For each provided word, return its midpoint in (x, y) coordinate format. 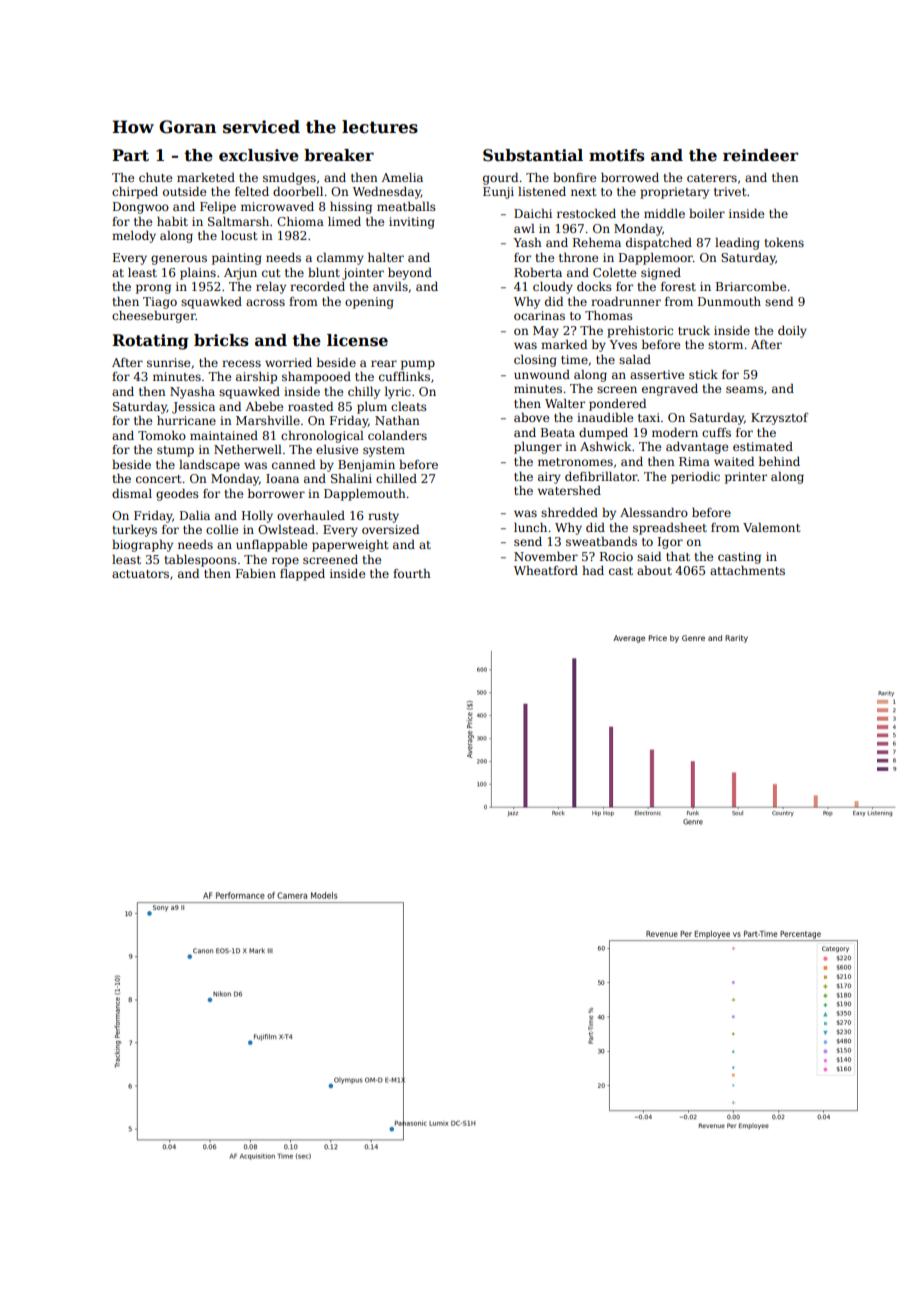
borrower (276, 493)
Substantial (533, 155)
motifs (617, 155)
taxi (649, 417)
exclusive (259, 155)
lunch (530, 527)
